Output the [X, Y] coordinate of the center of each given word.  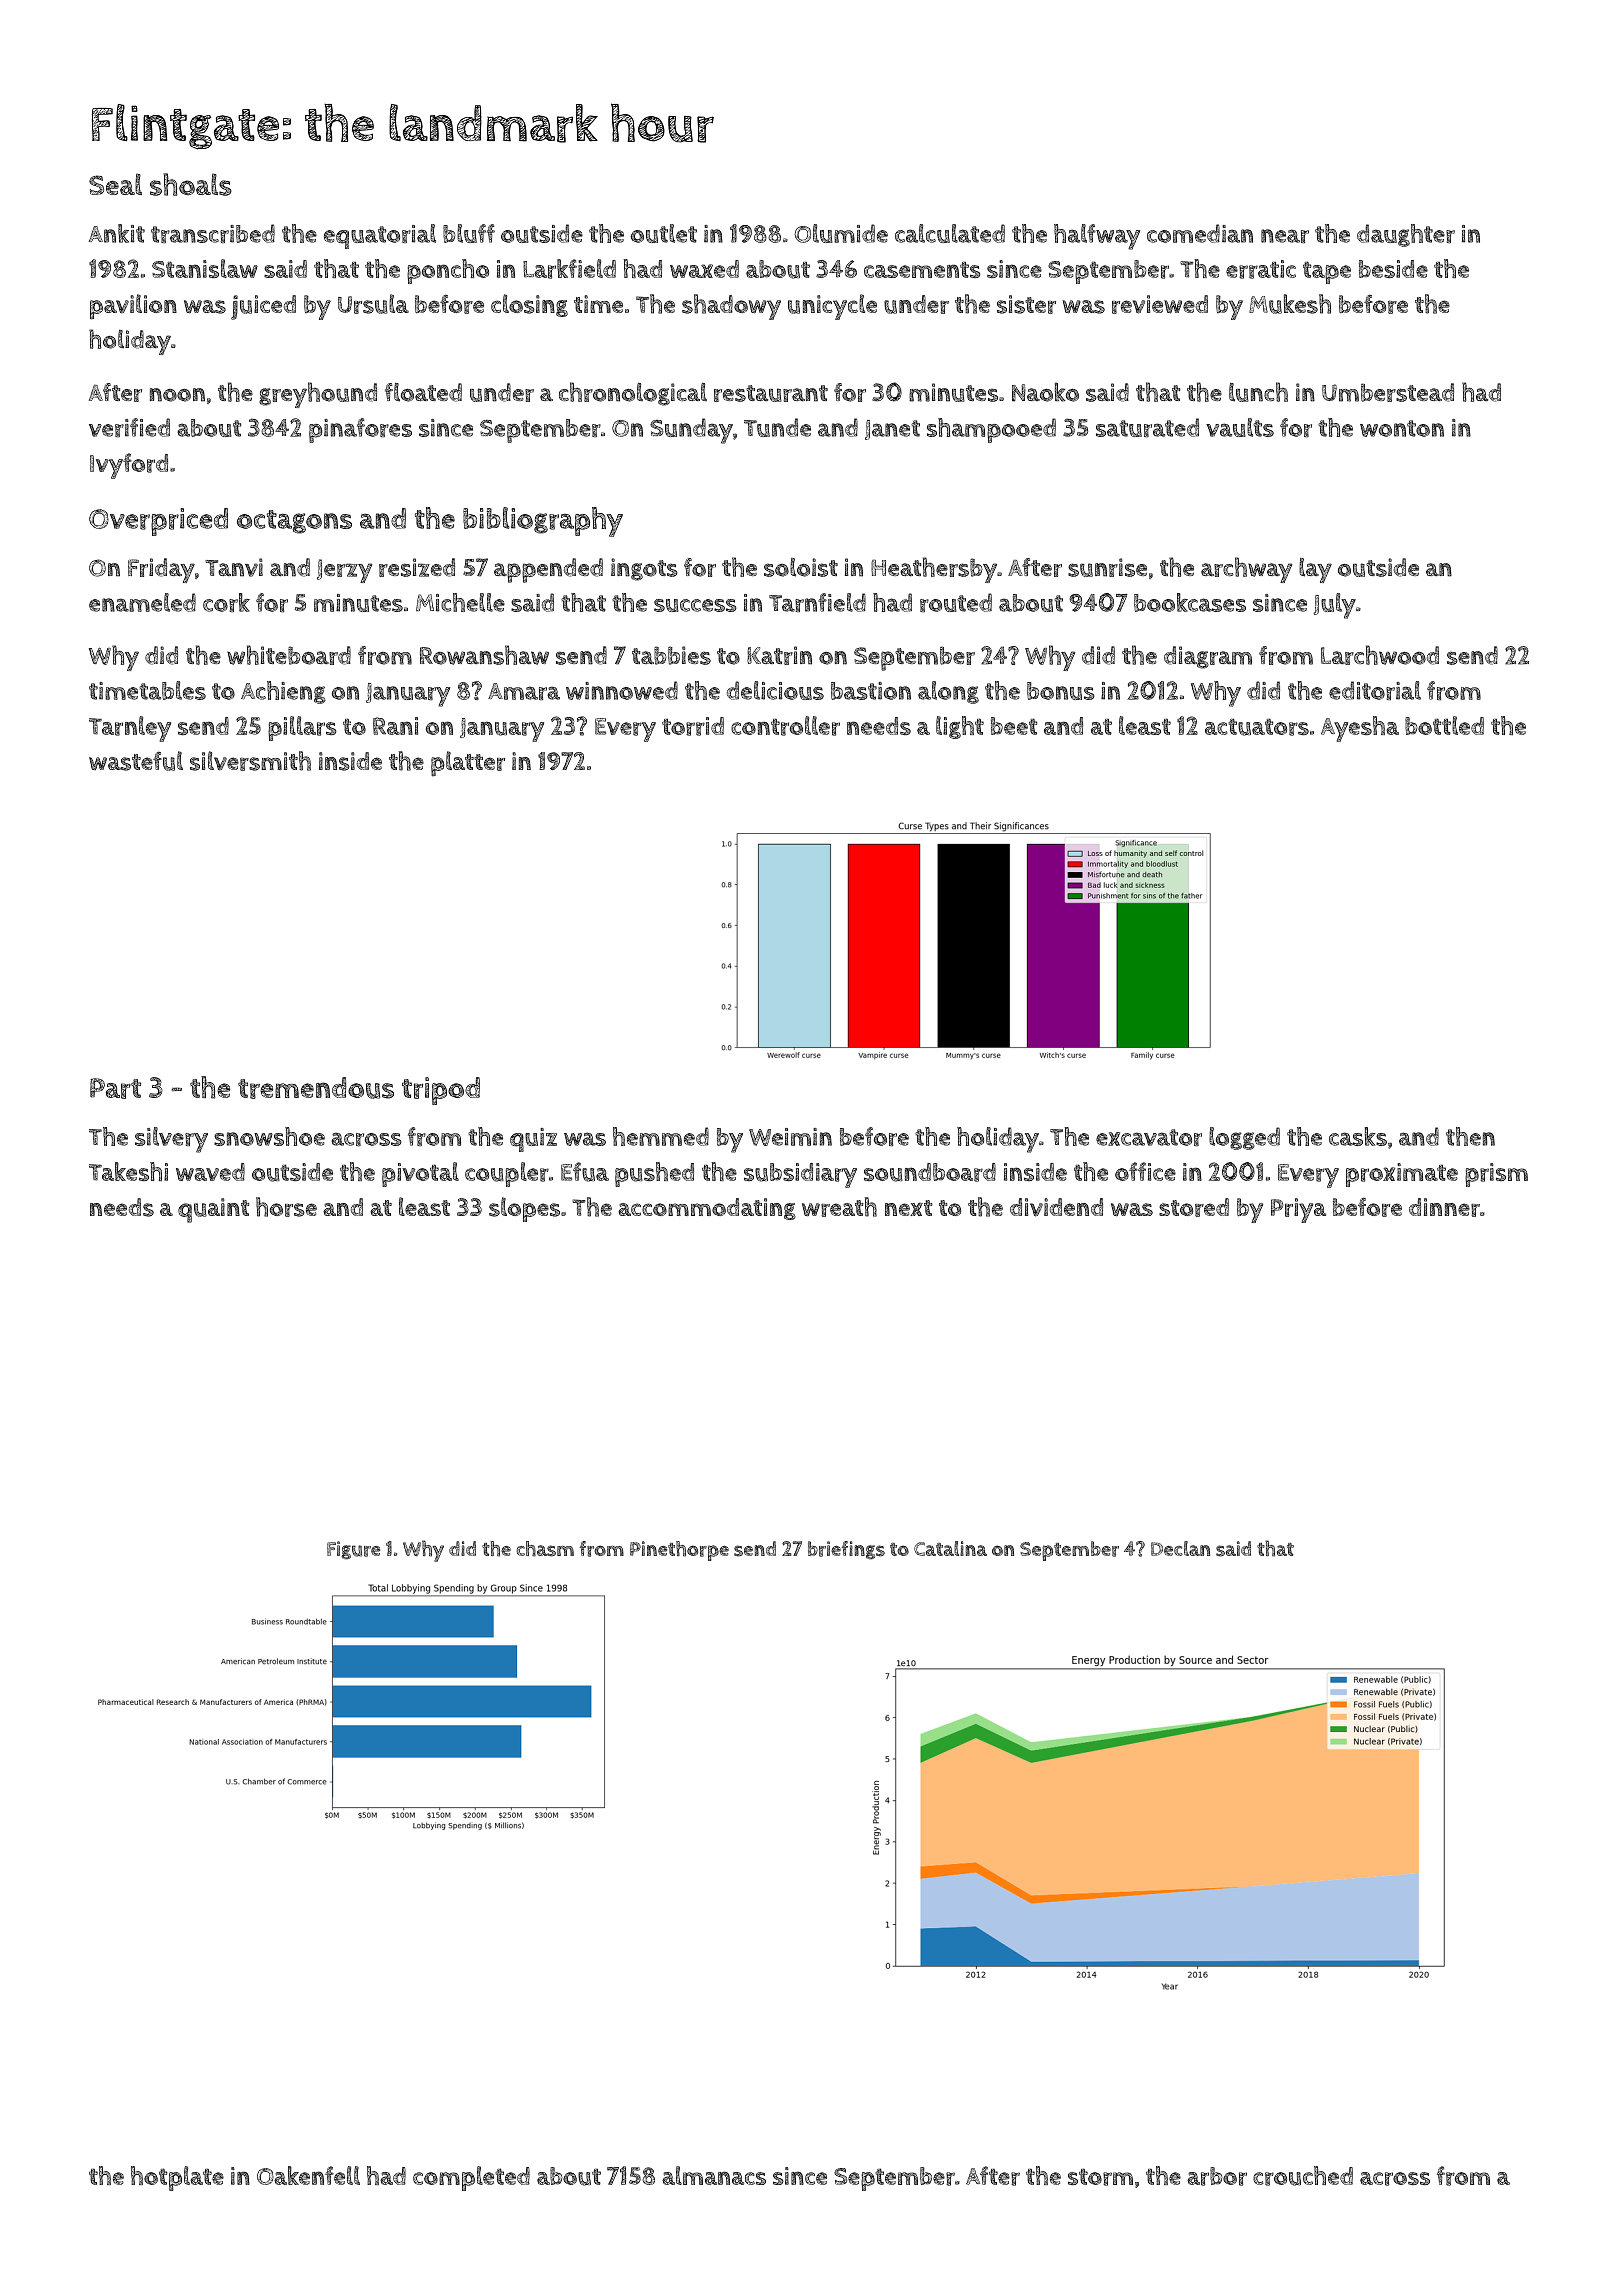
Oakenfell [308, 2175]
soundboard [930, 1172]
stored [1194, 1207]
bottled [1444, 725]
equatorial [380, 236]
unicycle [832, 307]
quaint [213, 1210]
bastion [871, 691]
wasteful [136, 761]
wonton [1402, 428]
